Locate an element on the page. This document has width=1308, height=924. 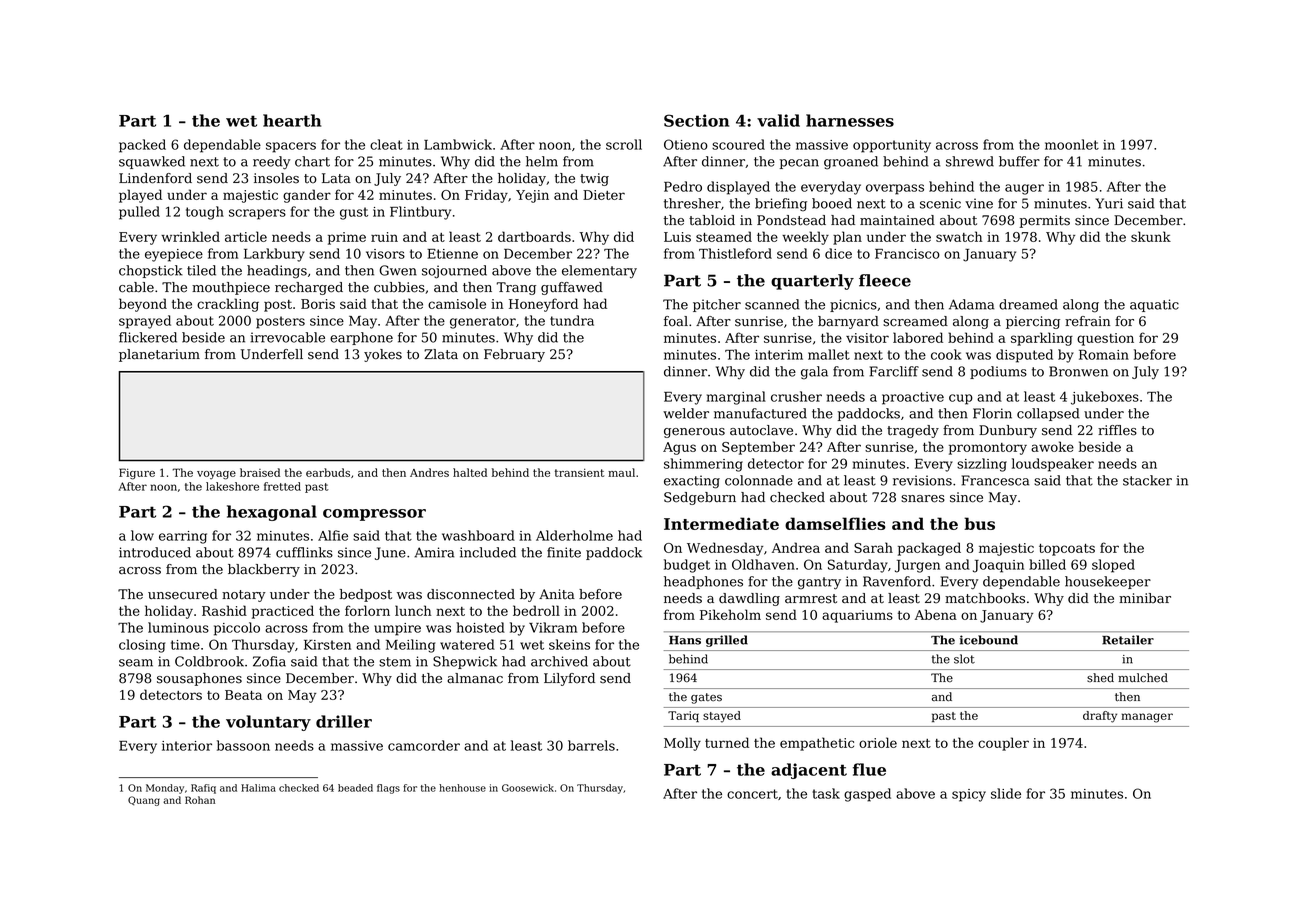
beaded is located at coordinates (355, 788).
